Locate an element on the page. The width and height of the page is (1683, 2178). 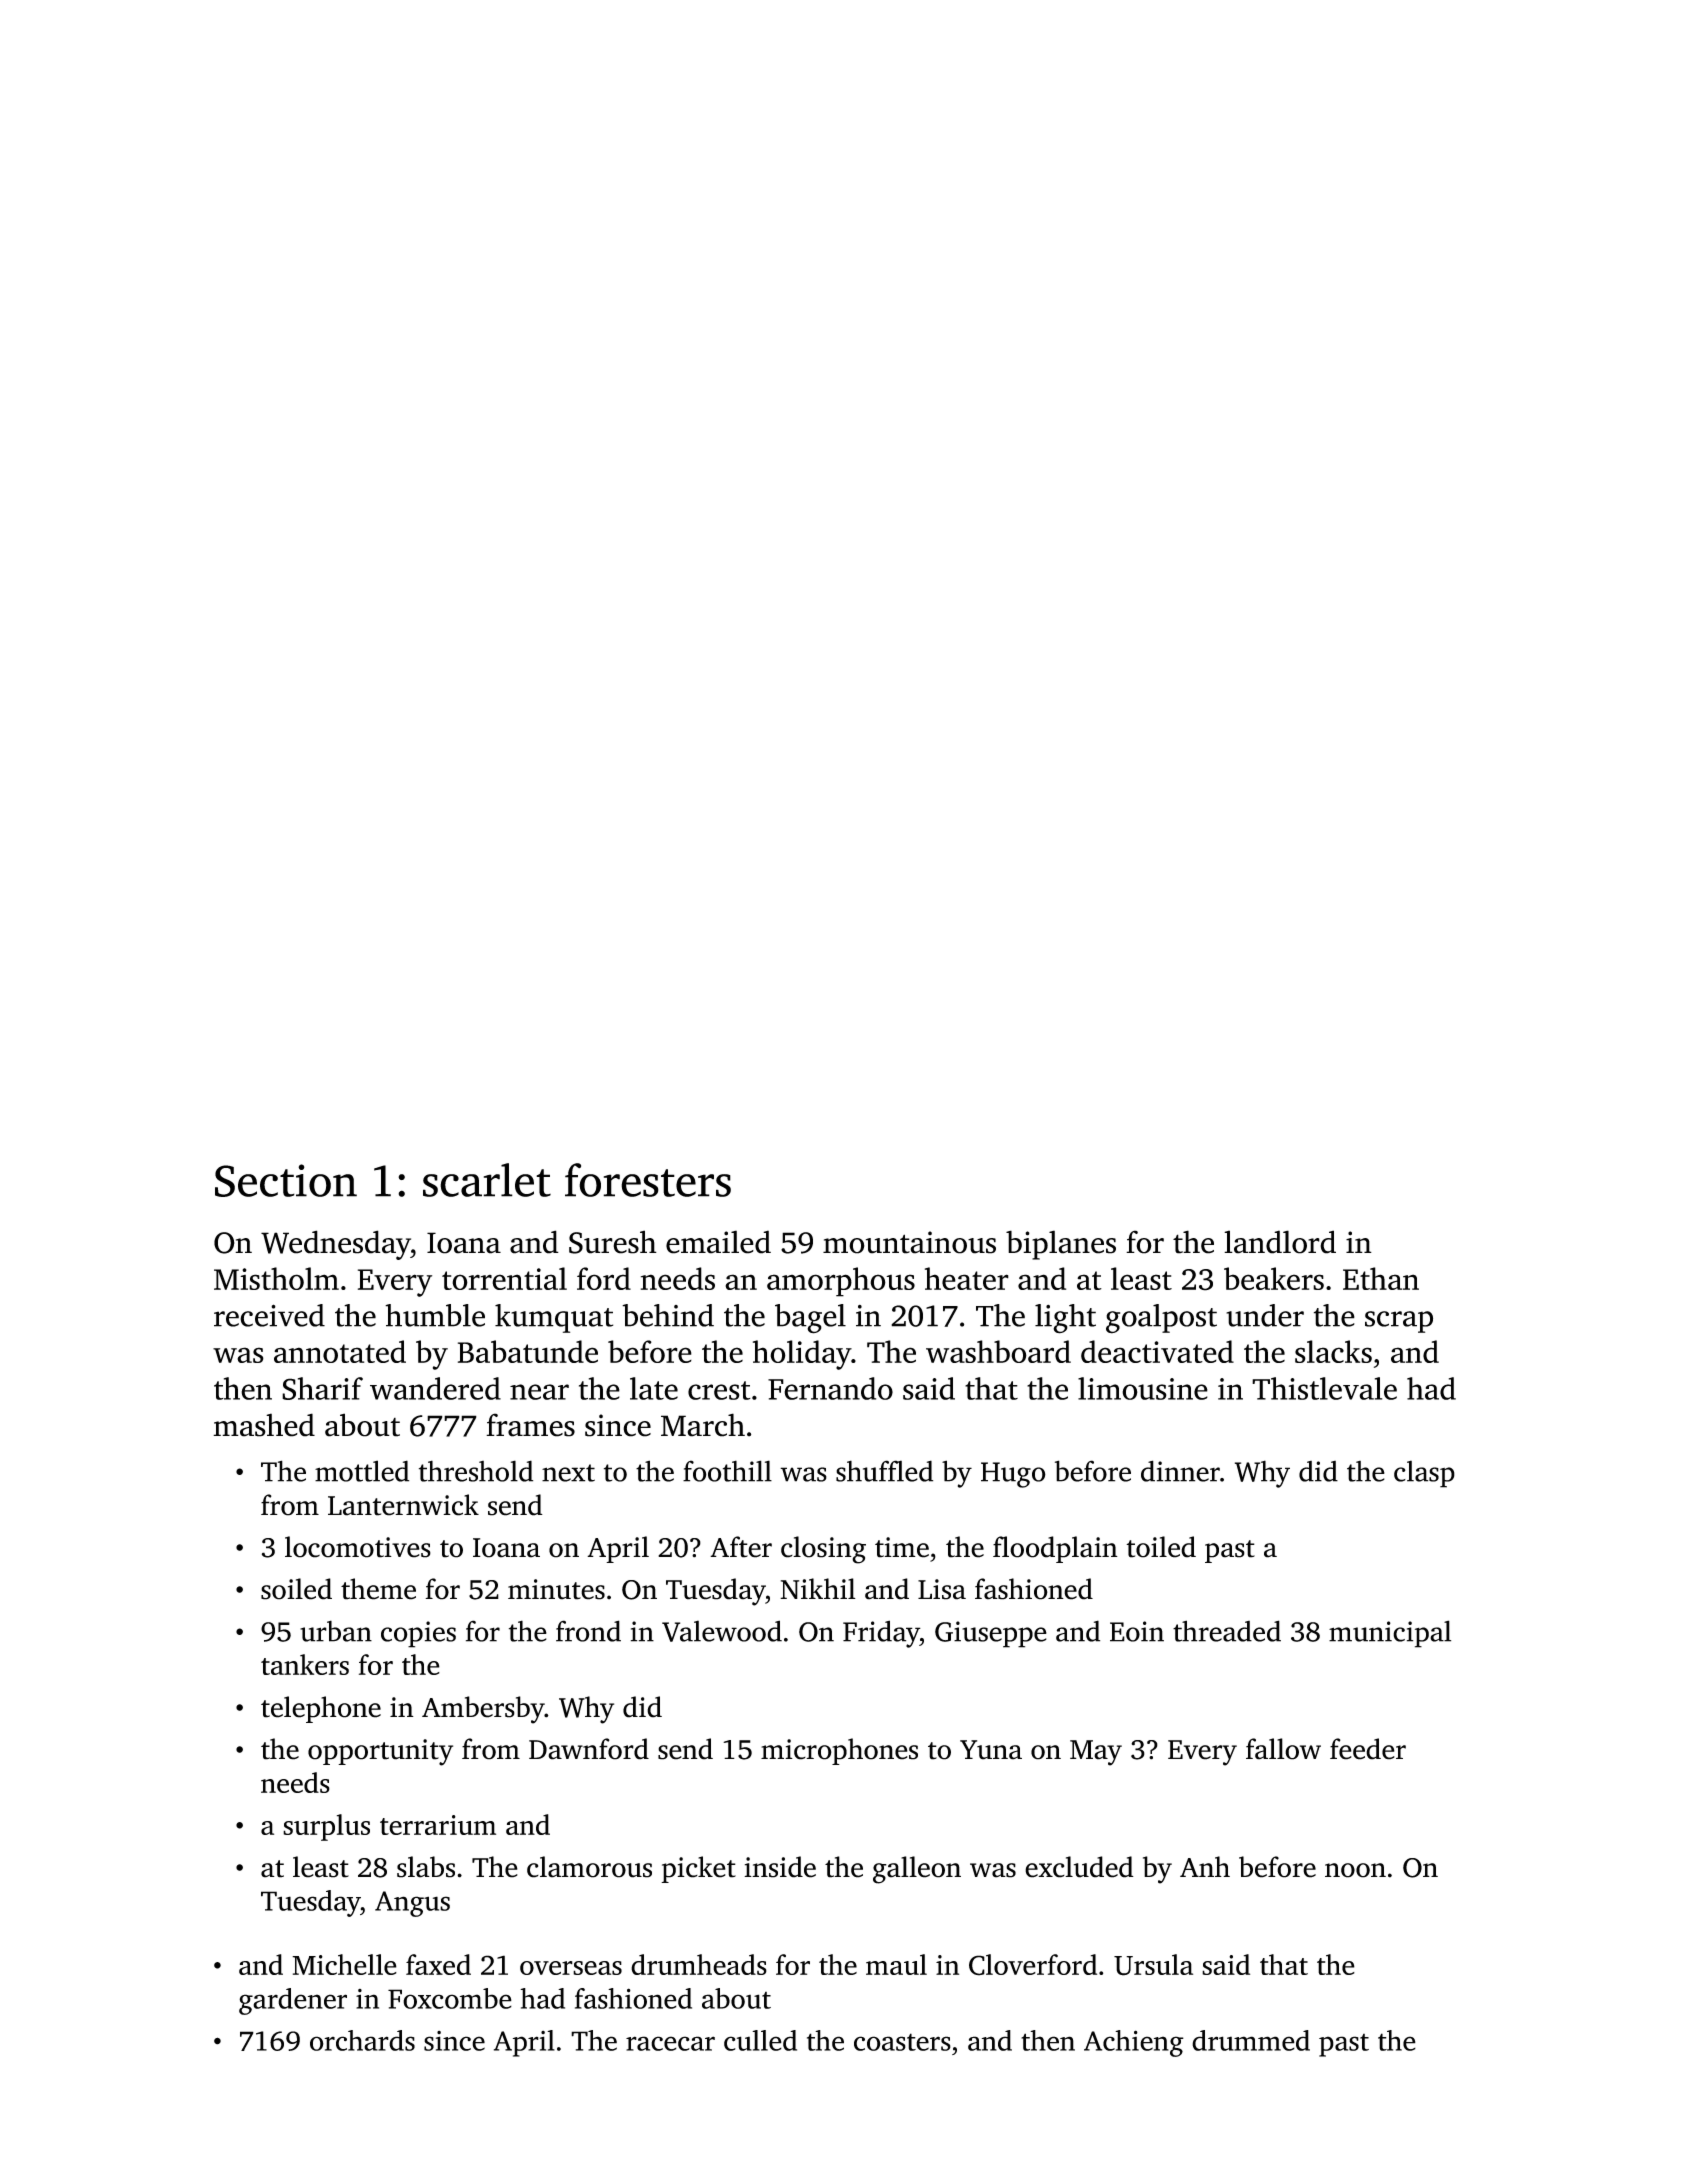
Ethan is located at coordinates (1381, 1278).
